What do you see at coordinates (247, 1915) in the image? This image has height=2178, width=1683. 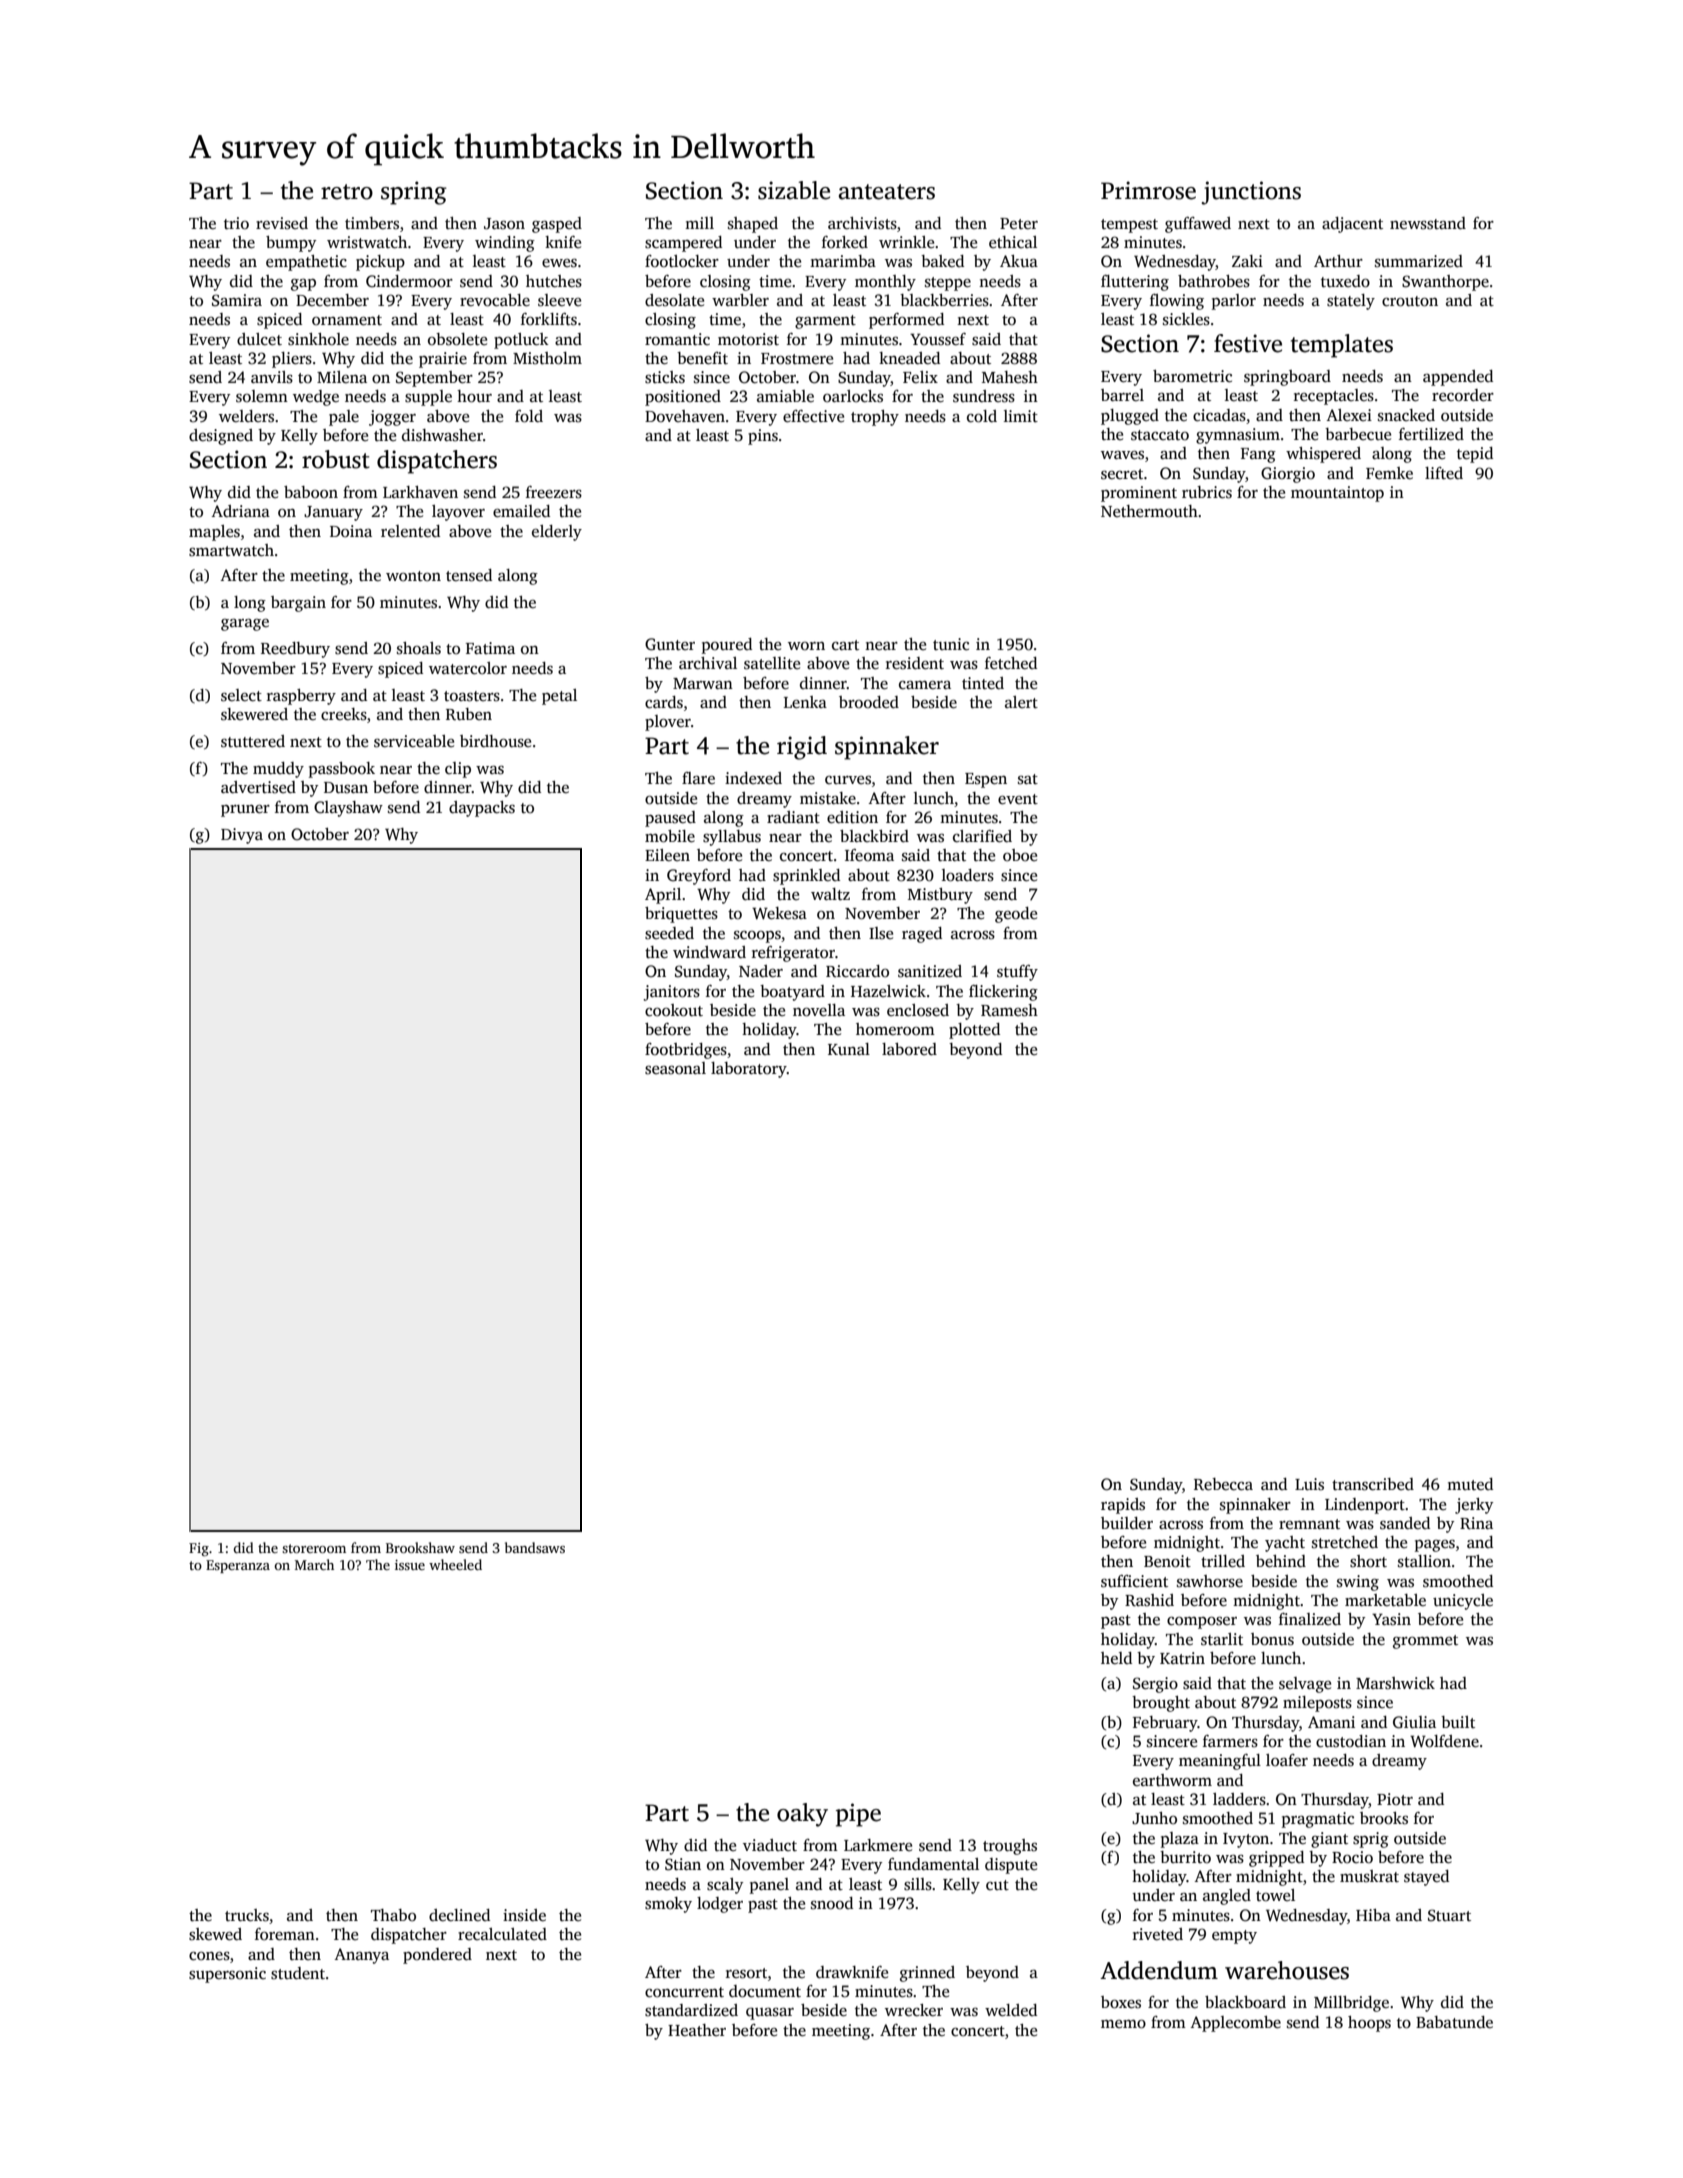 I see `trucks` at bounding box center [247, 1915].
